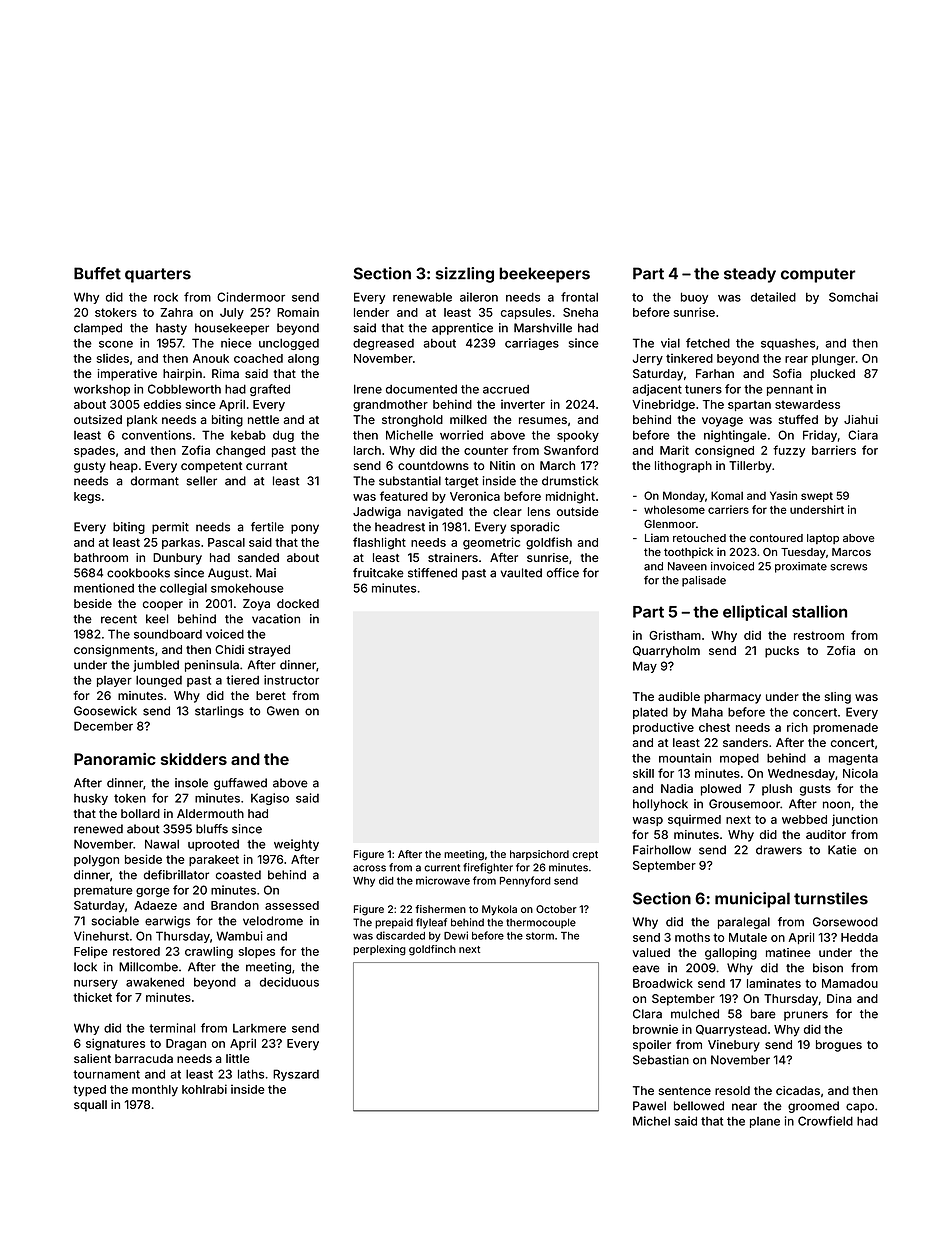  What do you see at coordinates (90, 1106) in the document?
I see `squall` at bounding box center [90, 1106].
